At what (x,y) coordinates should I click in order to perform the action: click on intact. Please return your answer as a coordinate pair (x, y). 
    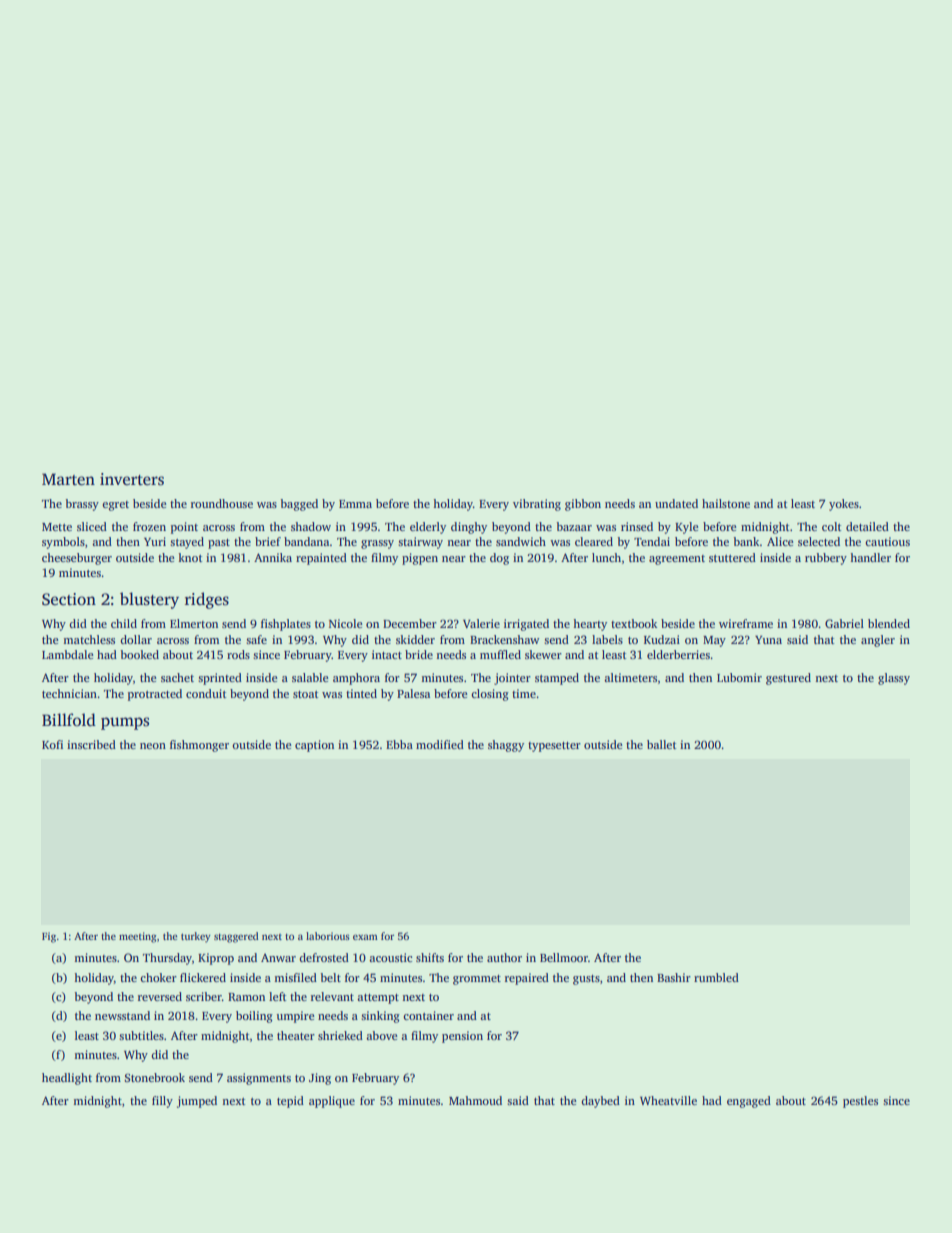
    Looking at the image, I should click on (387, 654).
